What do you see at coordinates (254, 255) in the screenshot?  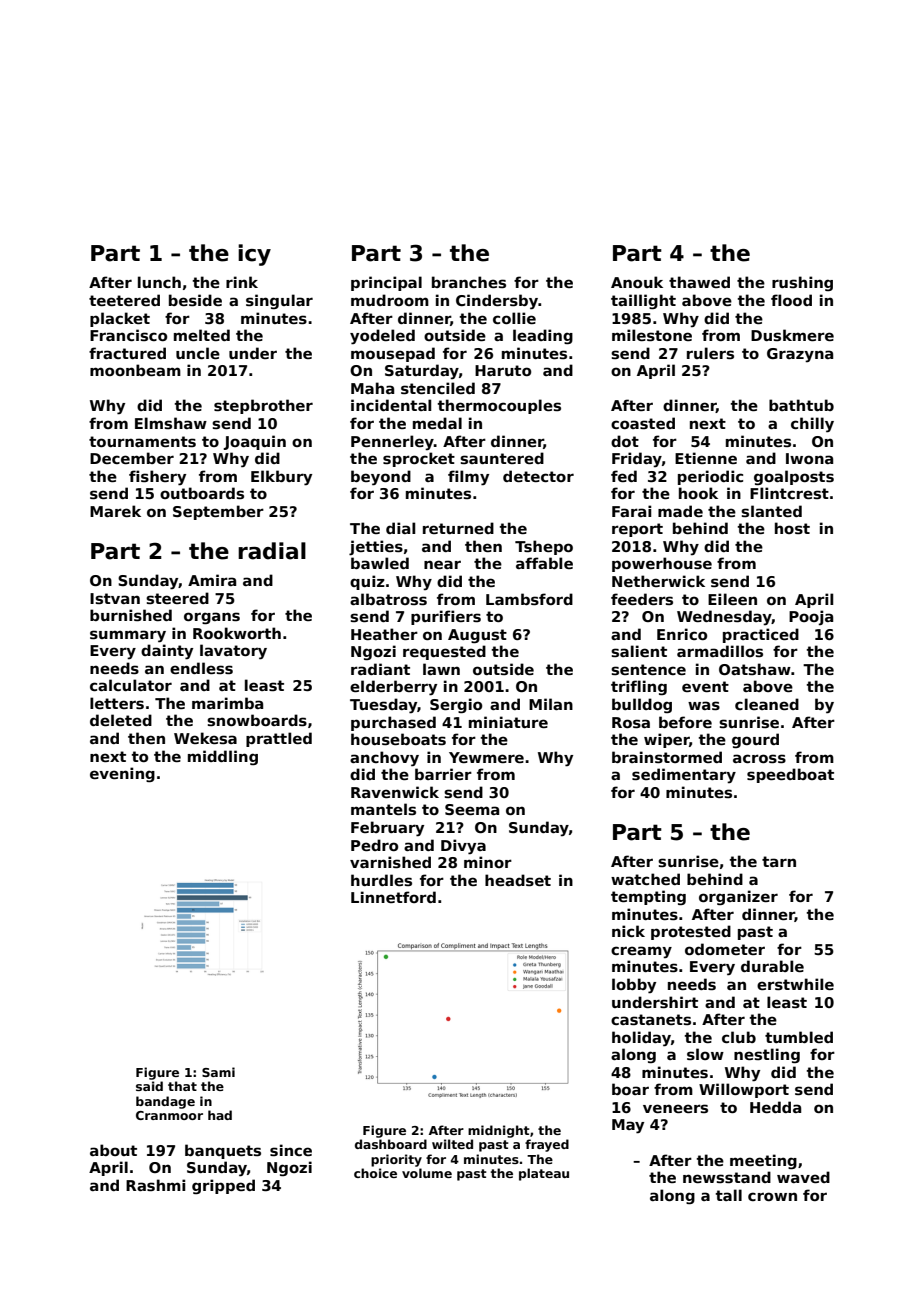 I see `icy` at bounding box center [254, 255].
